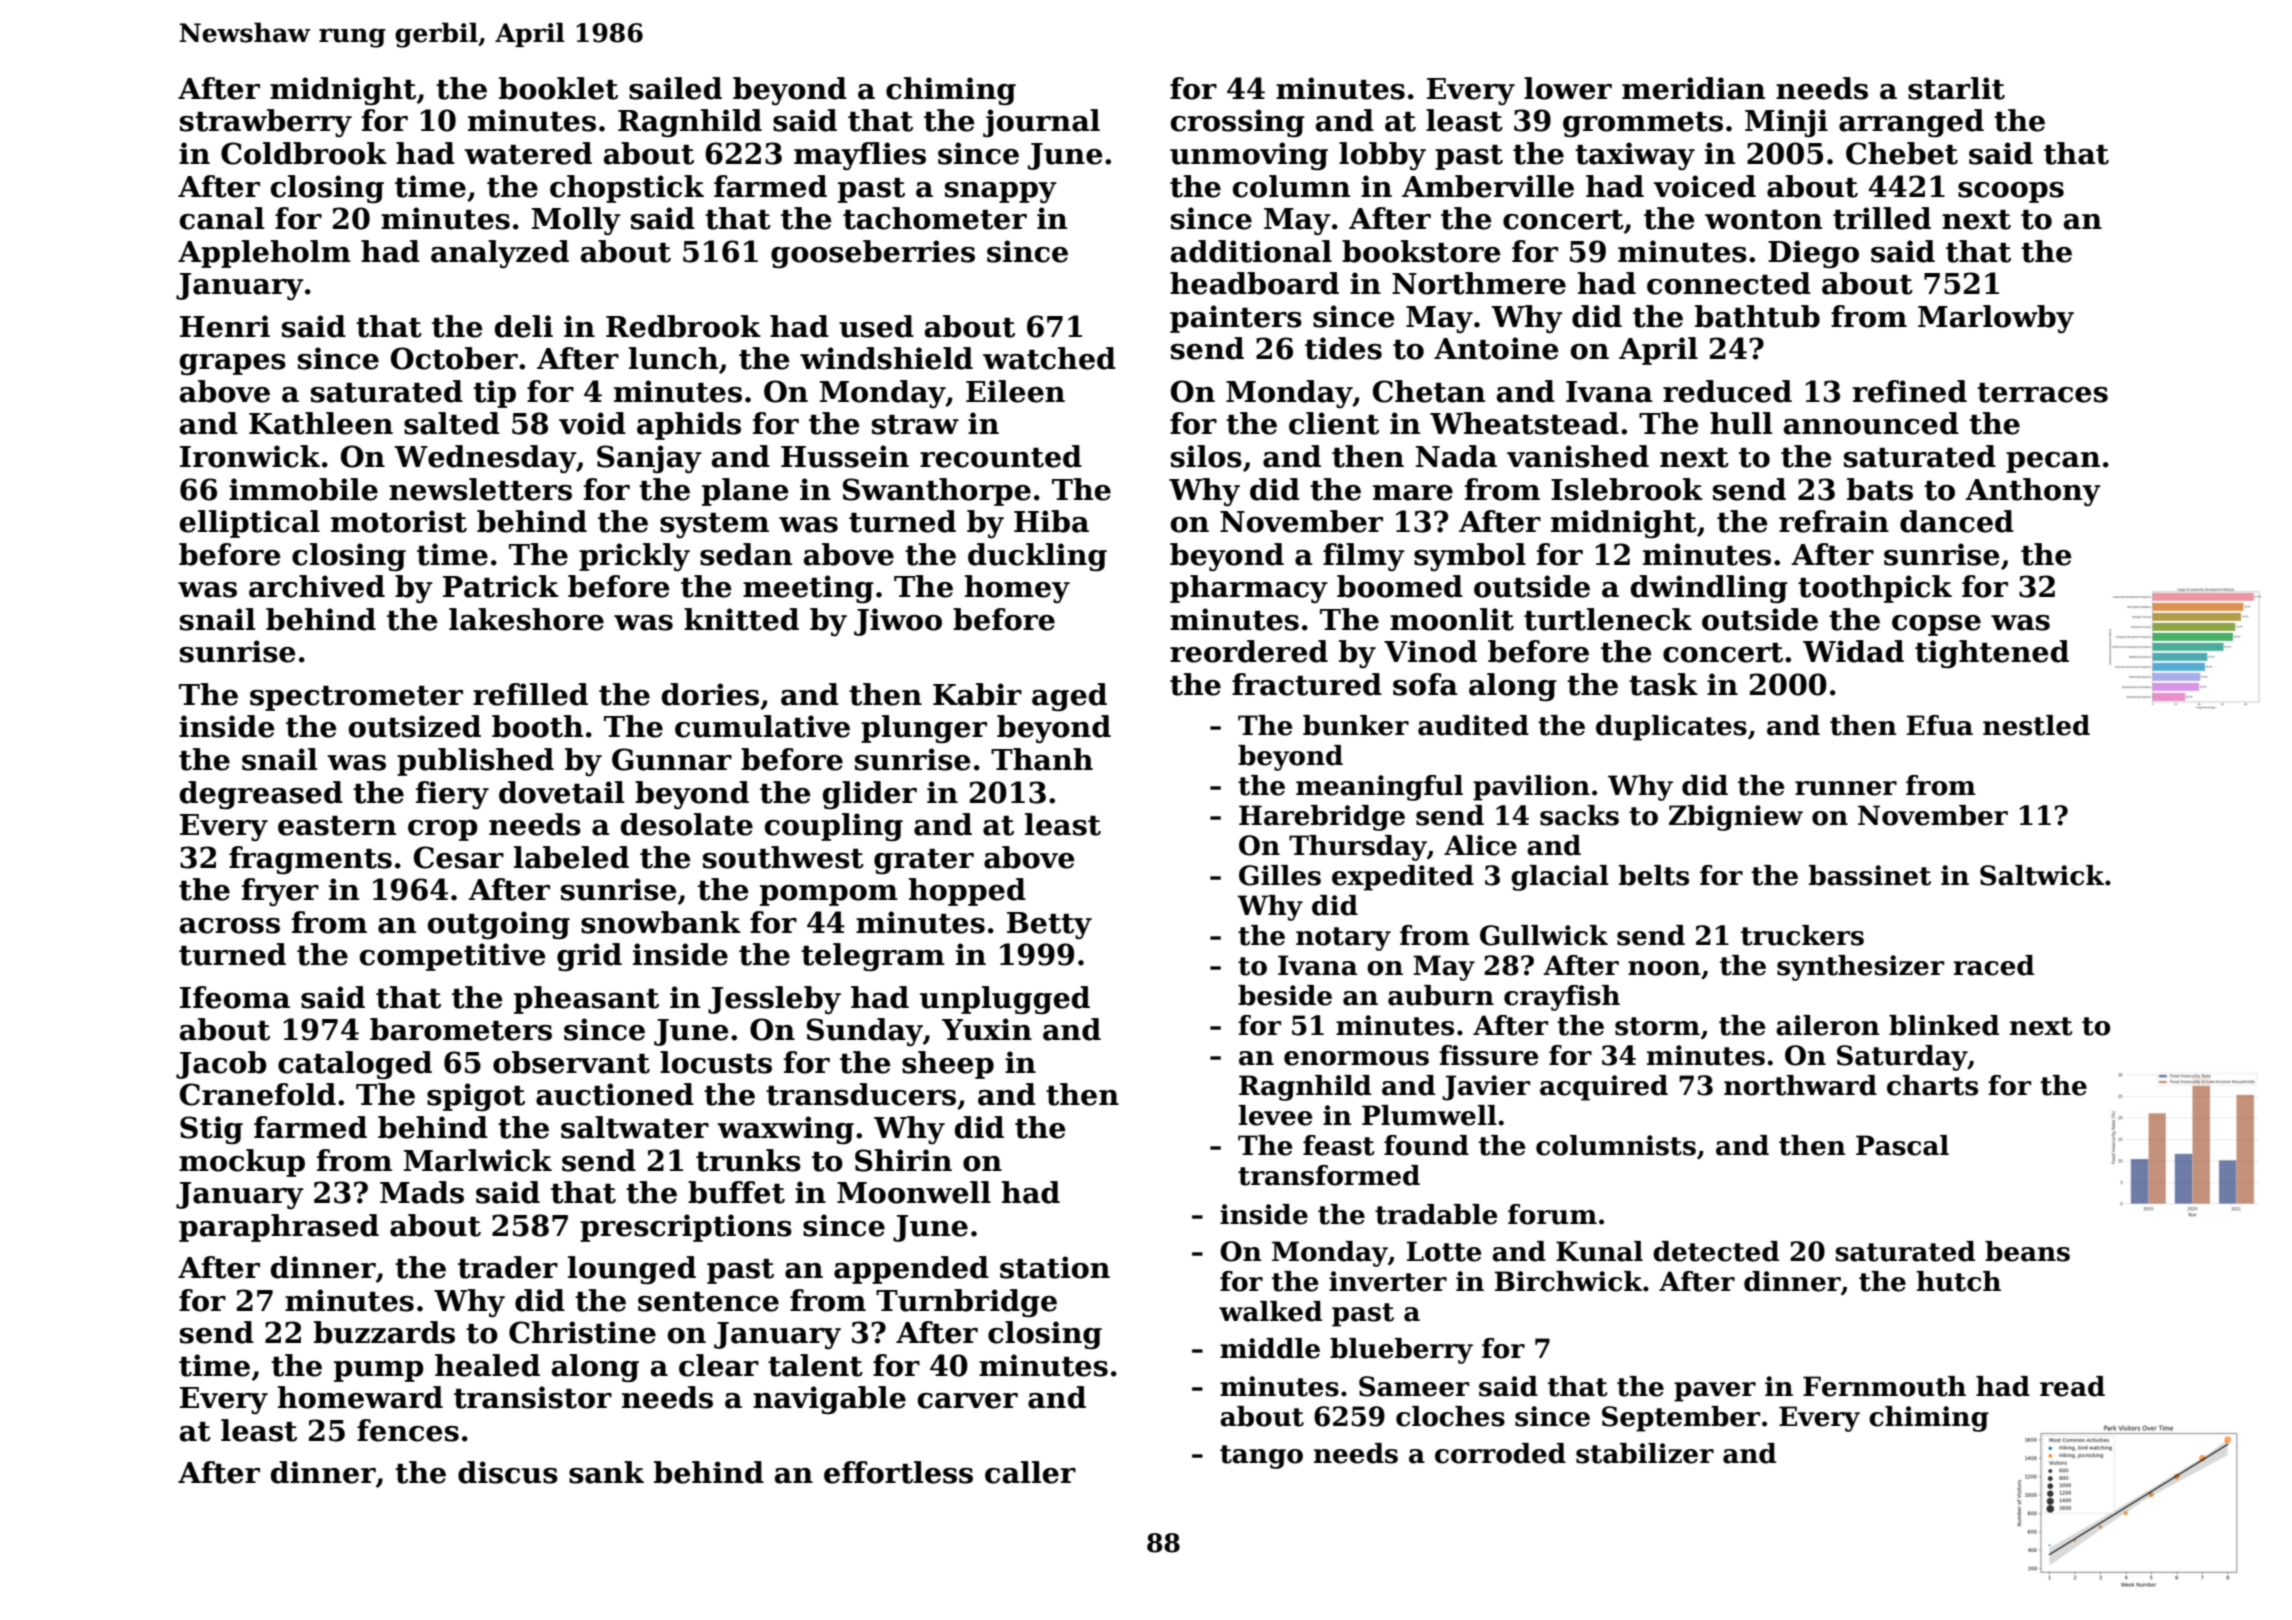 The height and width of the image is (1620, 2292). What do you see at coordinates (533, 1397) in the image?
I see `transistor` at bounding box center [533, 1397].
